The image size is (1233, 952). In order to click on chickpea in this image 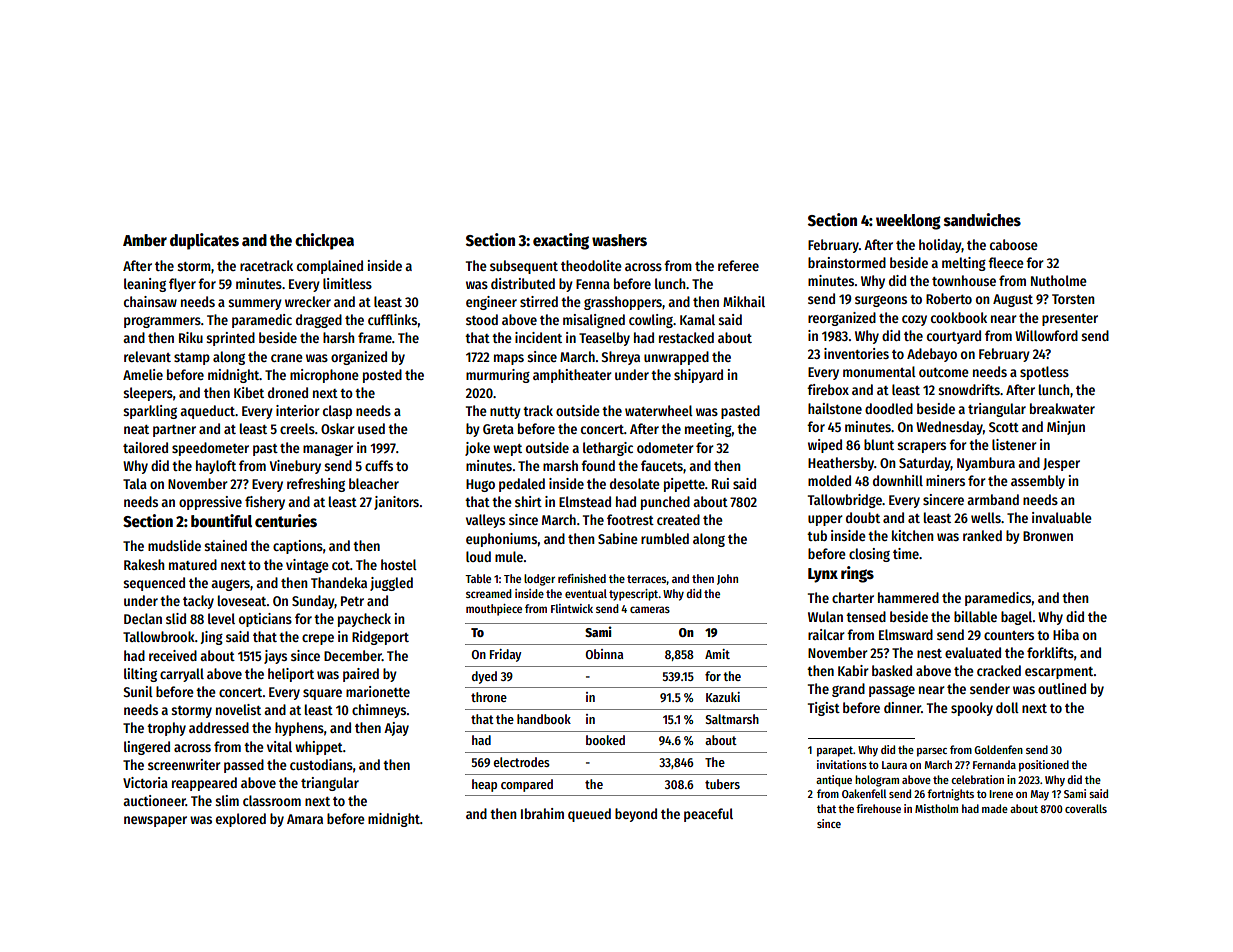, I will do `click(324, 241)`.
